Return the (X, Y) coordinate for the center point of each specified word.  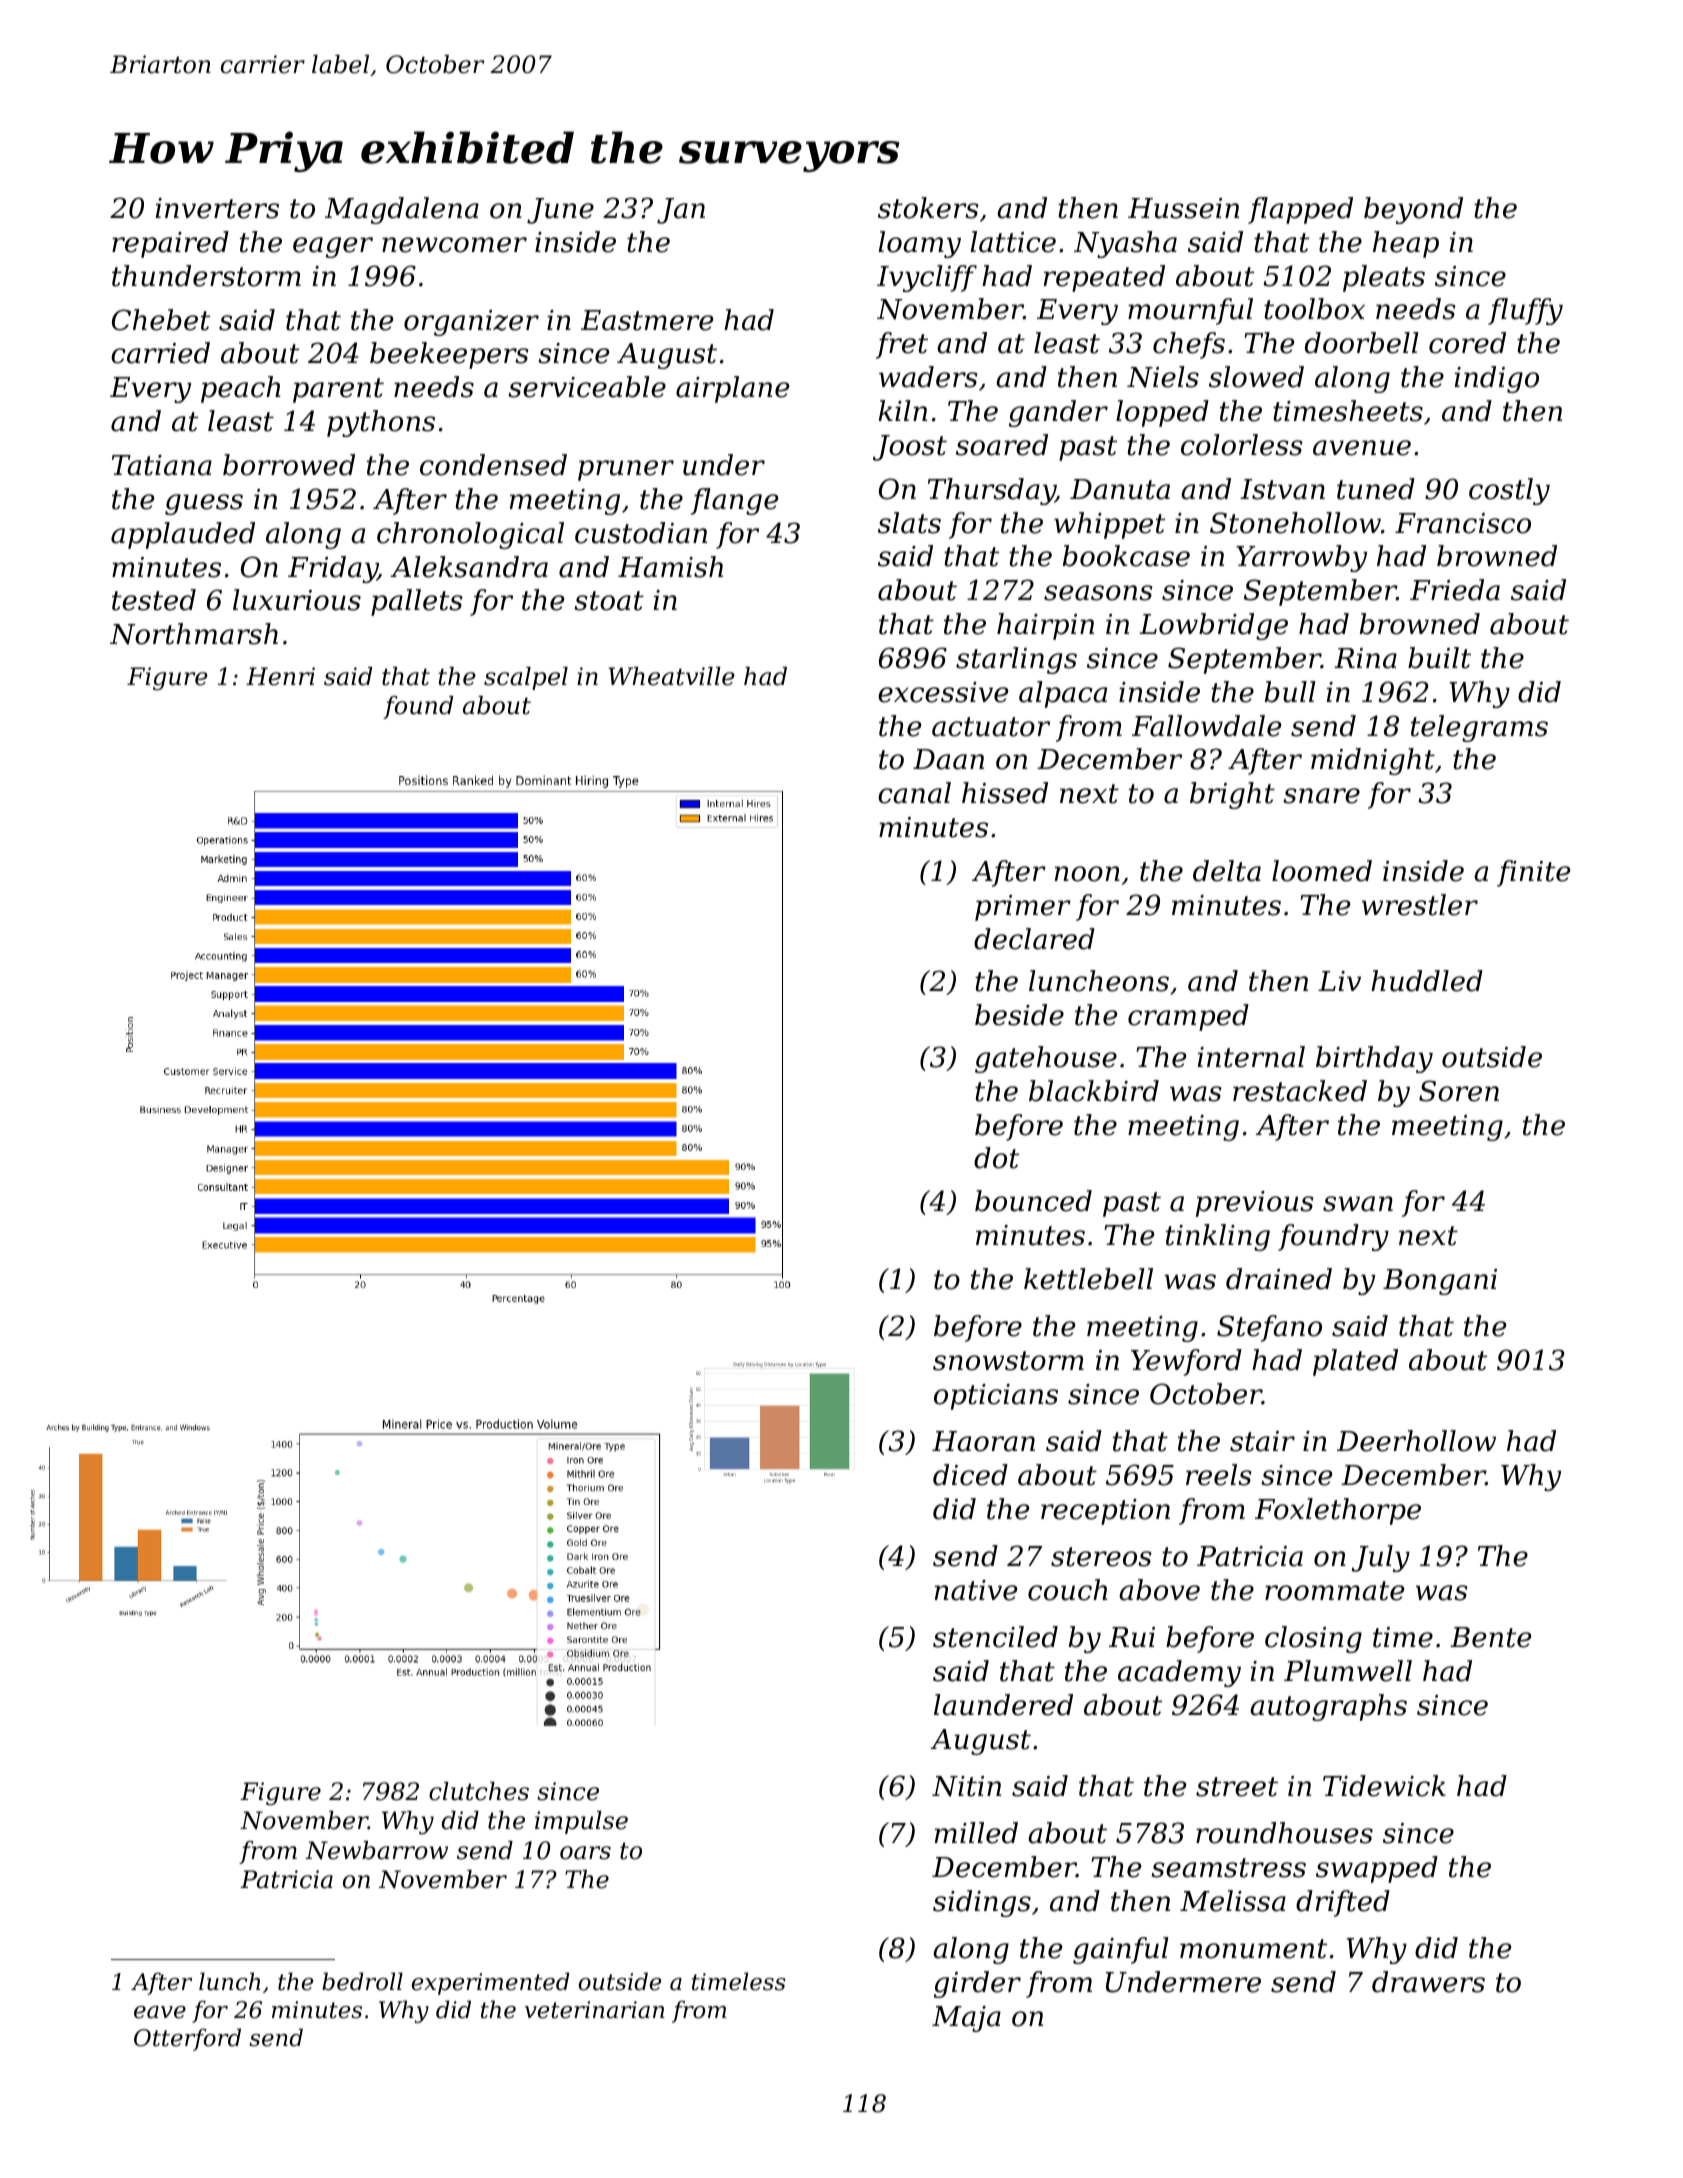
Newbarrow (376, 1850)
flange (734, 501)
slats (909, 523)
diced (970, 1475)
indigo (1496, 379)
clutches (479, 1791)
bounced (1033, 1201)
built (1439, 658)
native (976, 1590)
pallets (416, 602)
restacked (1300, 1091)
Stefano (1269, 1328)
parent (338, 390)
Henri (280, 676)
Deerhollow (1416, 1441)
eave (160, 2012)
